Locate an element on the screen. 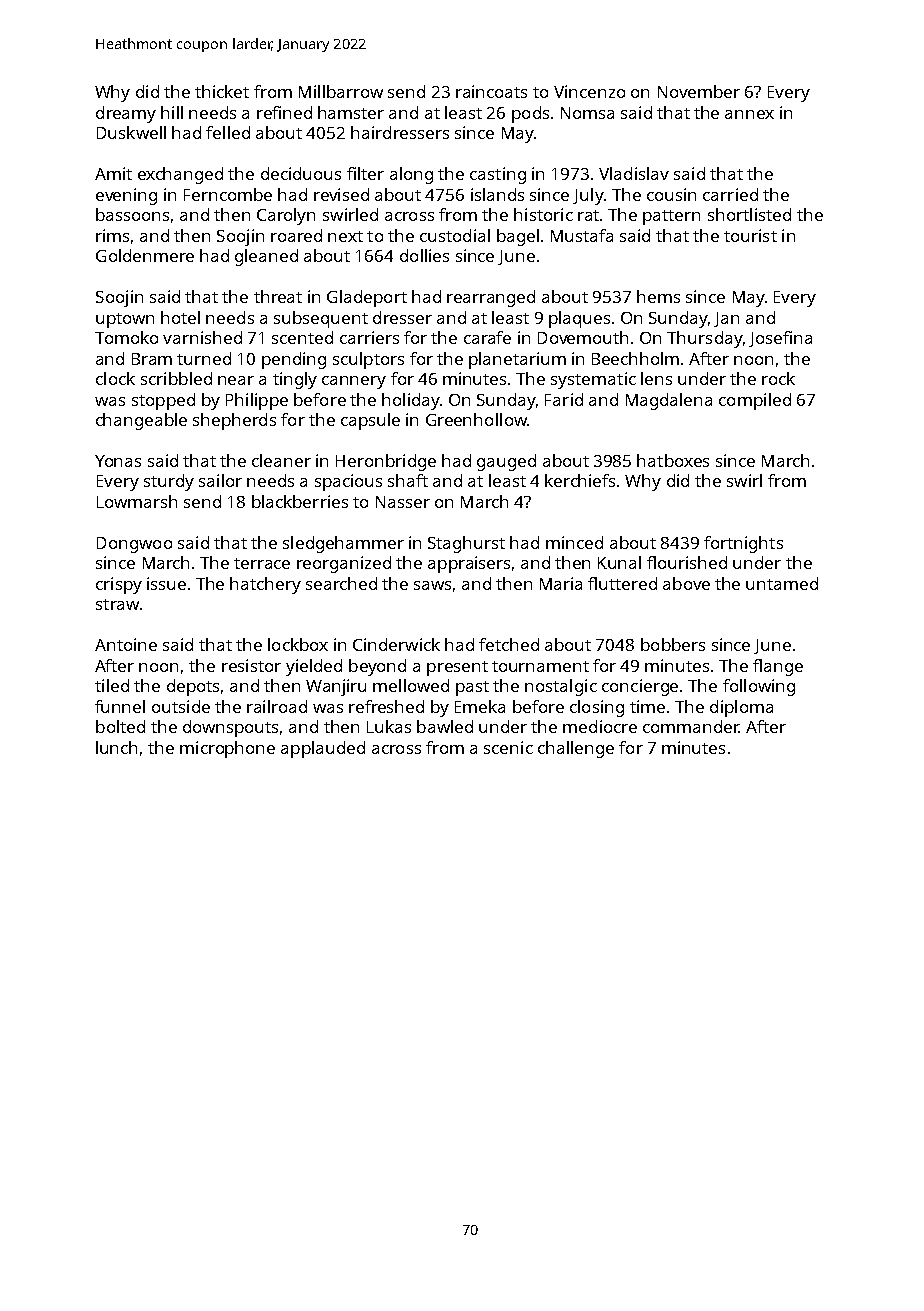  sailor is located at coordinates (220, 480).
